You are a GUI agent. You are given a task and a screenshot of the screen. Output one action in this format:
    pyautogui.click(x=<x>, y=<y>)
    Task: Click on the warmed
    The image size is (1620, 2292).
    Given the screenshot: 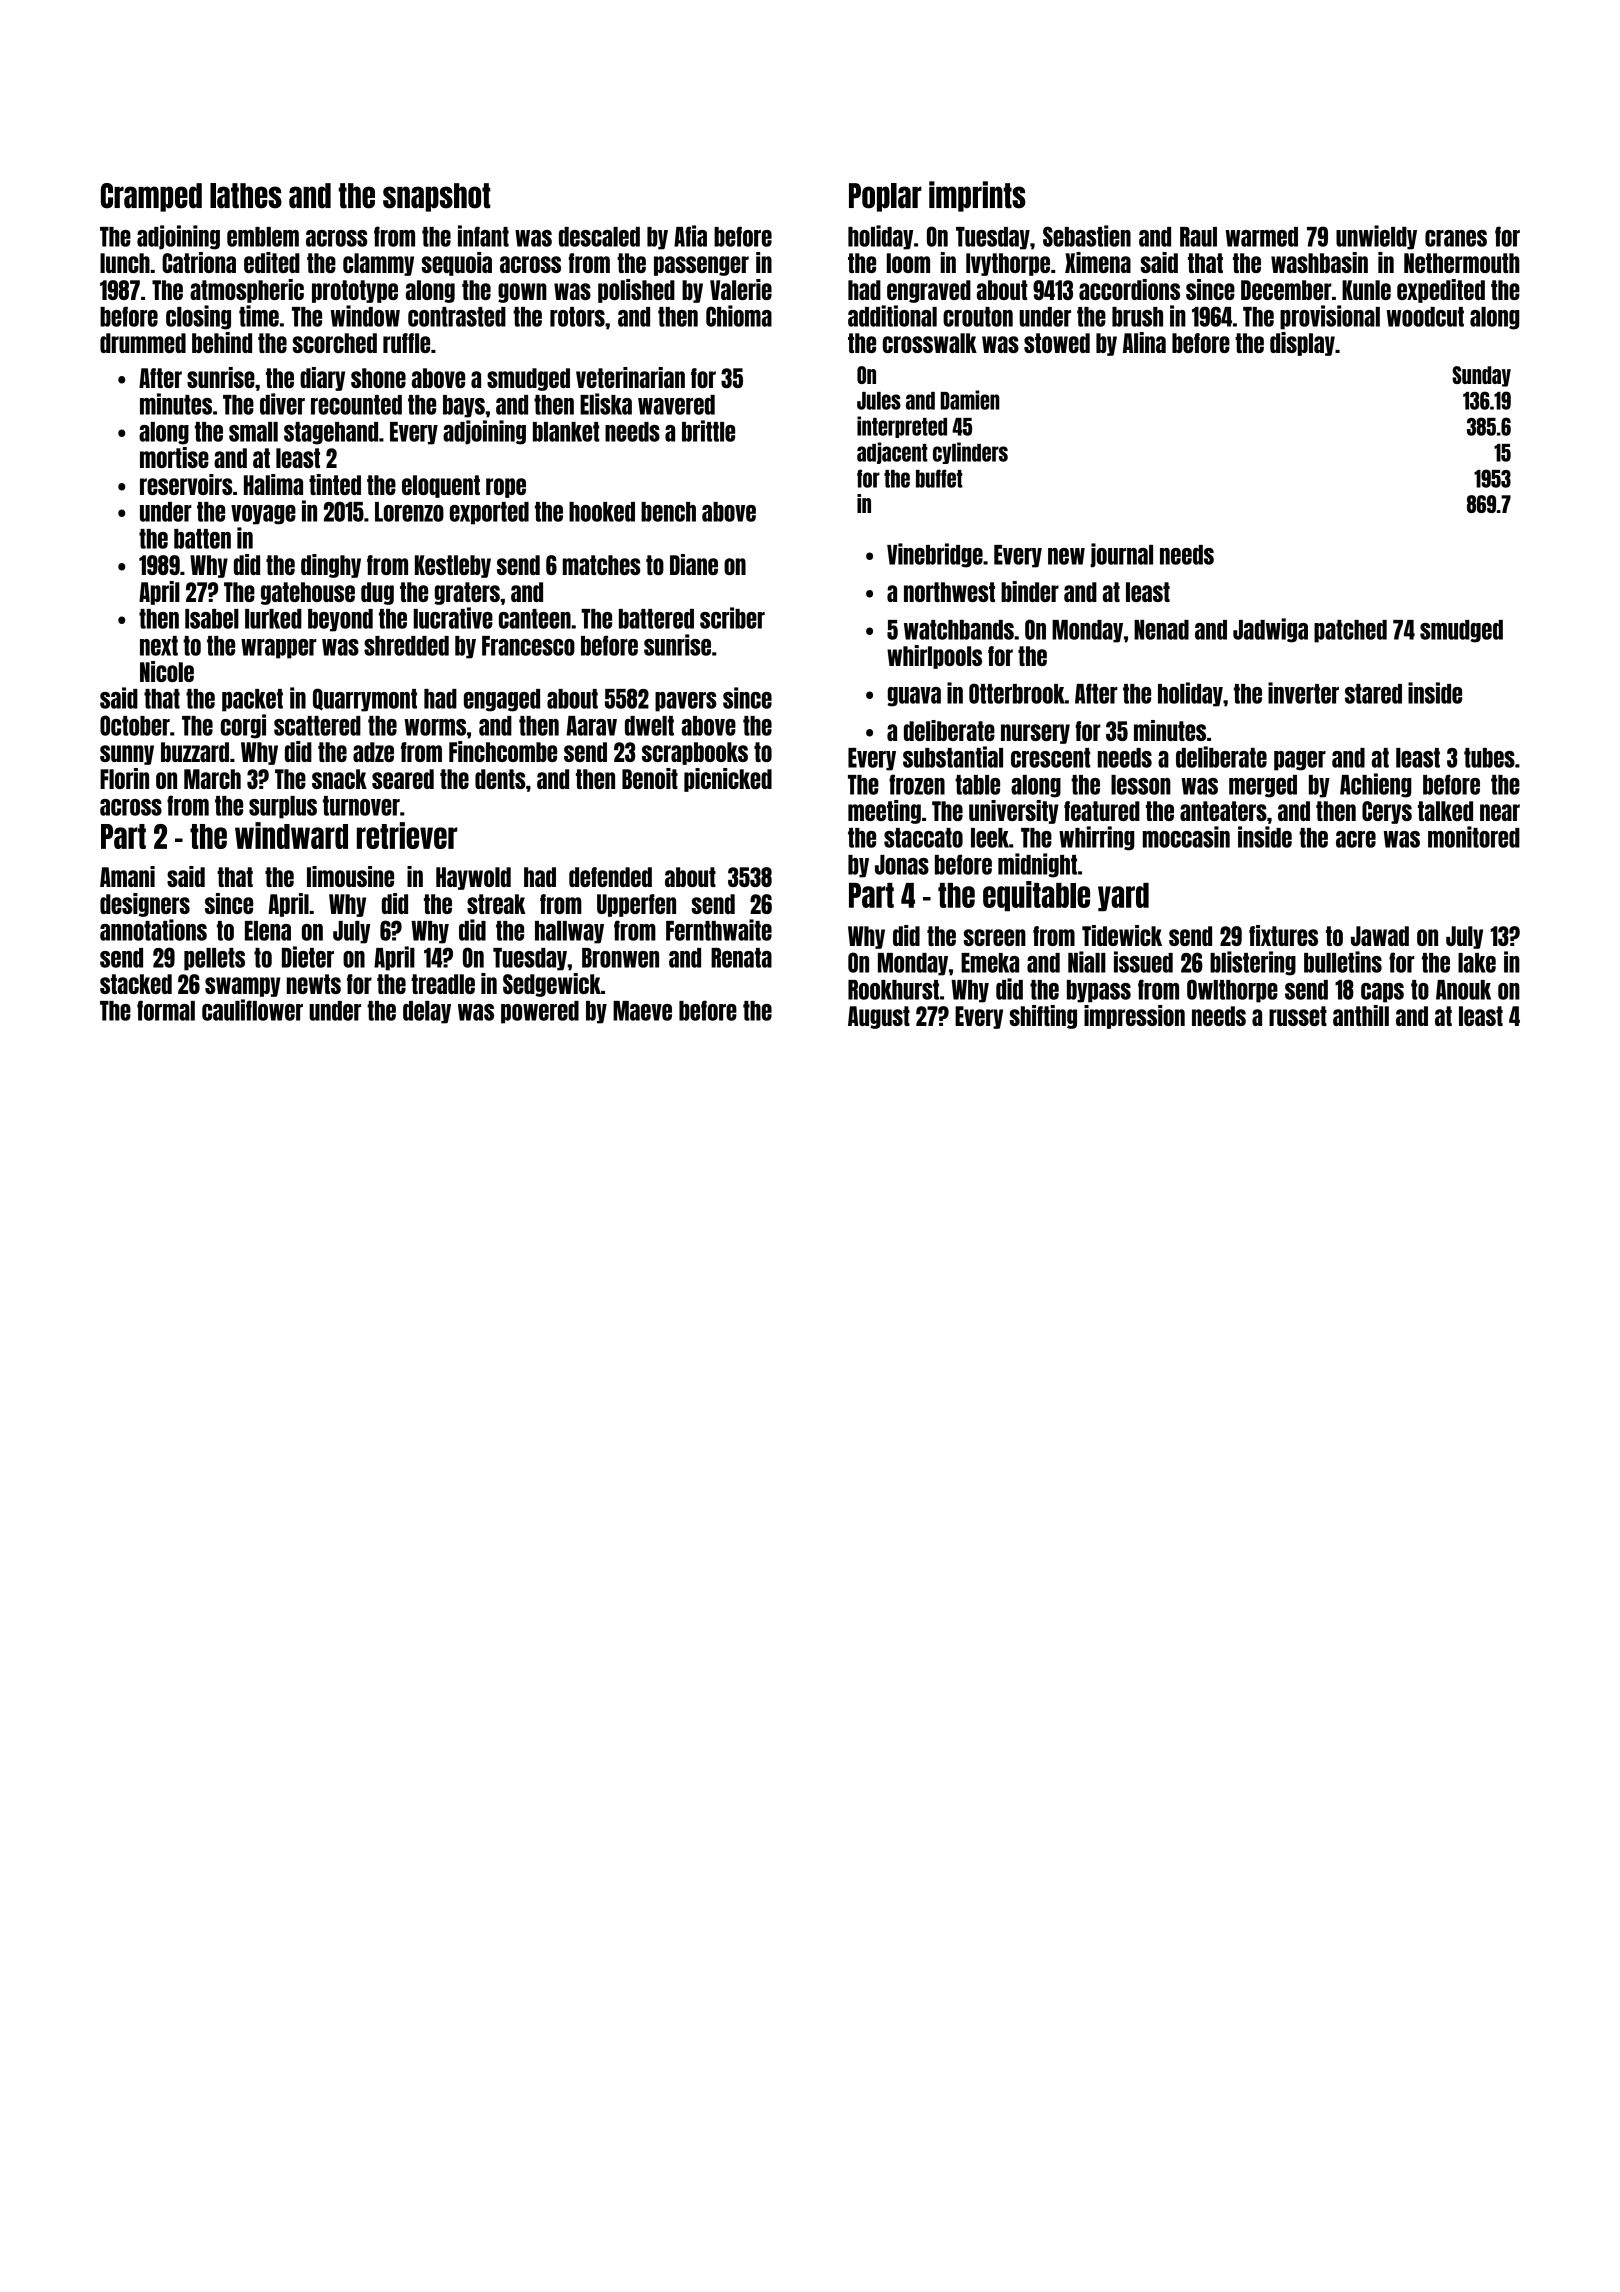 What is the action you would take?
    pyautogui.click(x=1261, y=237)
